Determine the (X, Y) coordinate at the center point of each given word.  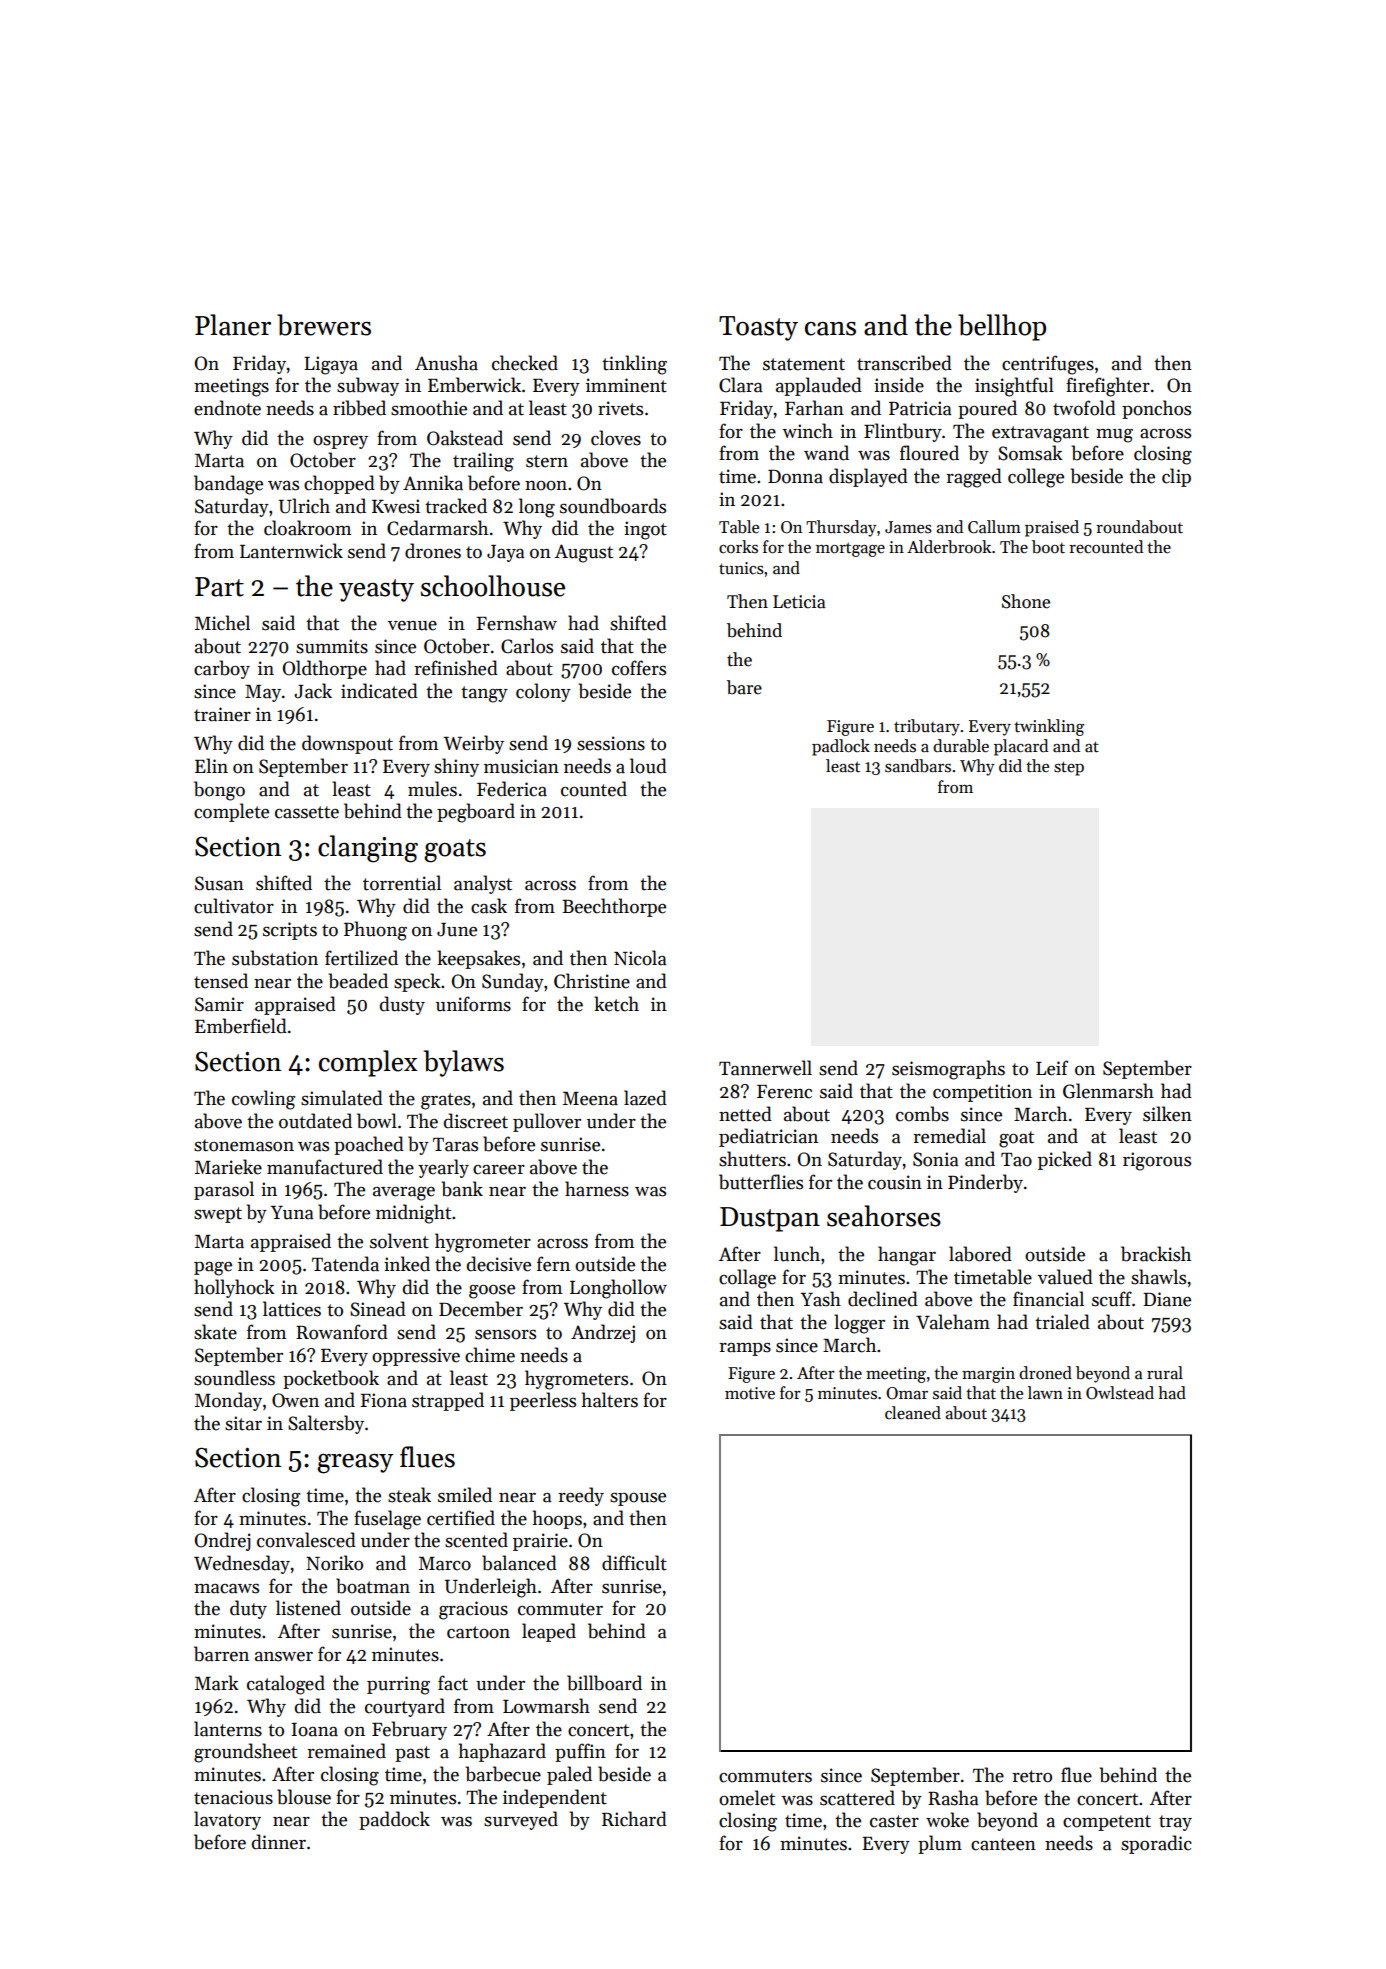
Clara (741, 385)
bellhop (1002, 327)
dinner (279, 1842)
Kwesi (396, 506)
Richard (634, 1819)
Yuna (292, 1213)
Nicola (640, 958)
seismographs (948, 1070)
